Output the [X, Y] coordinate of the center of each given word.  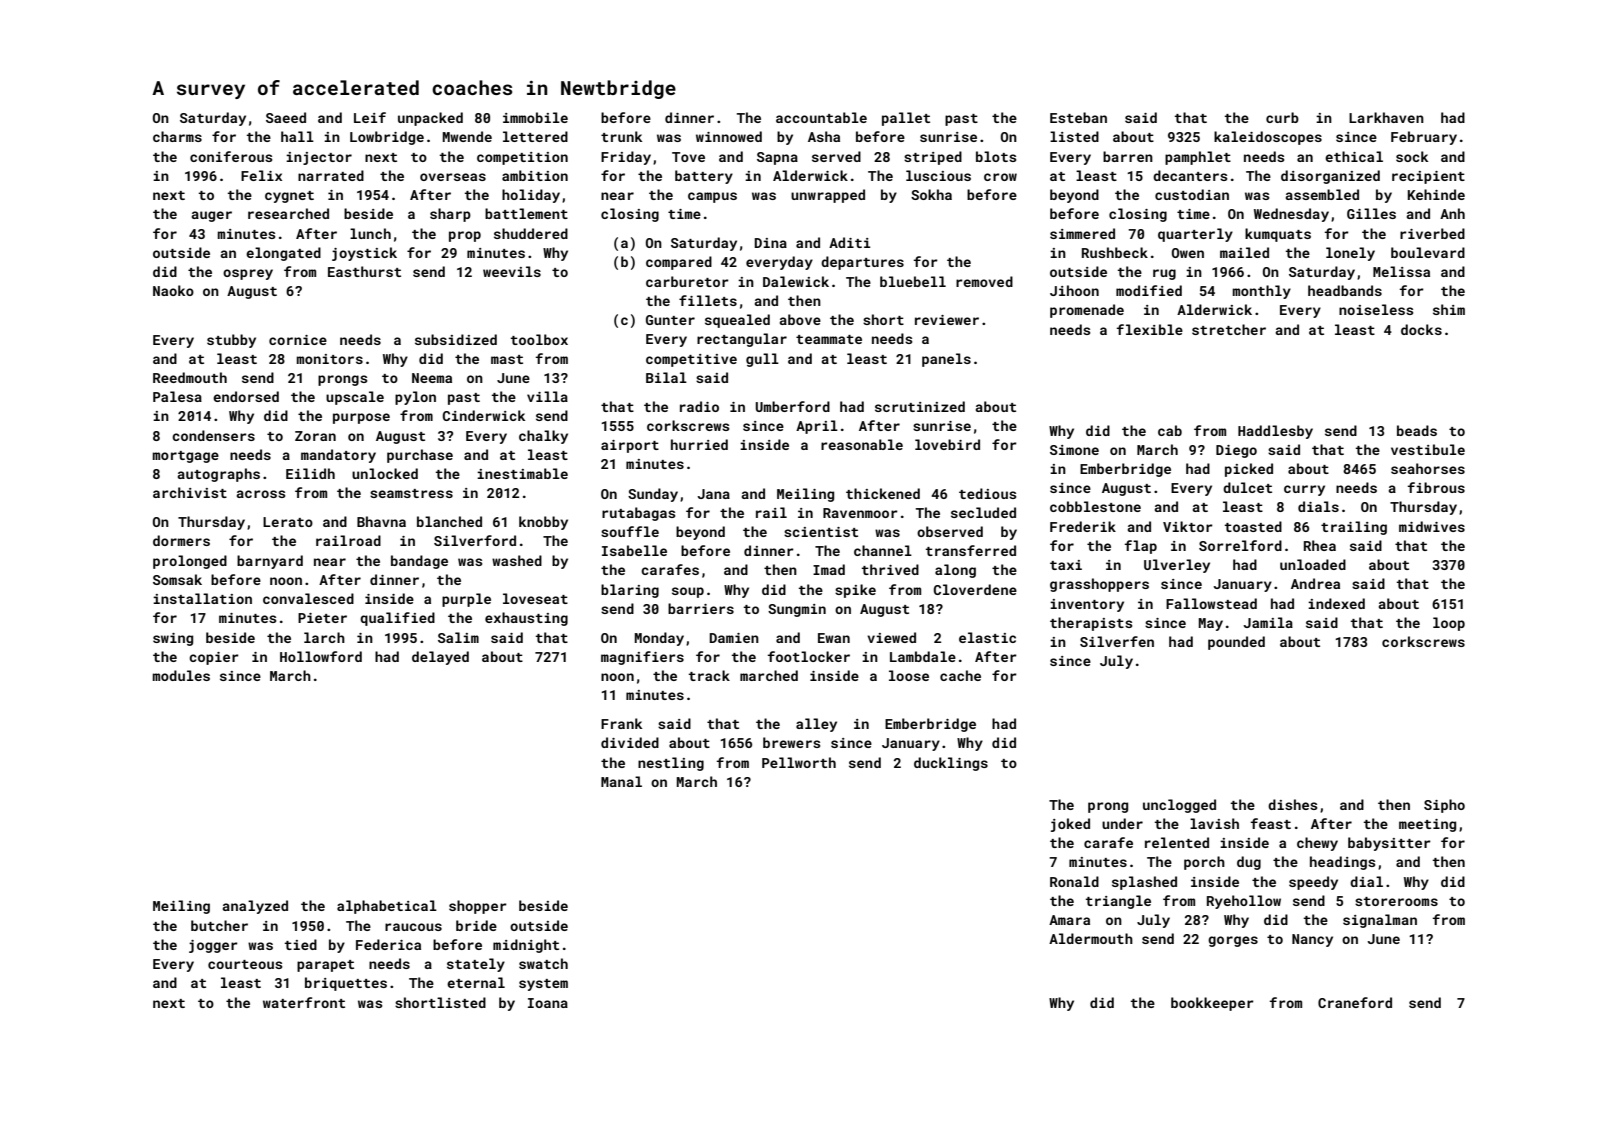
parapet [325, 966]
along [955, 571]
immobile [535, 117]
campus [712, 197]
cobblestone [1095, 506]
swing [173, 639]
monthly [1261, 292]
